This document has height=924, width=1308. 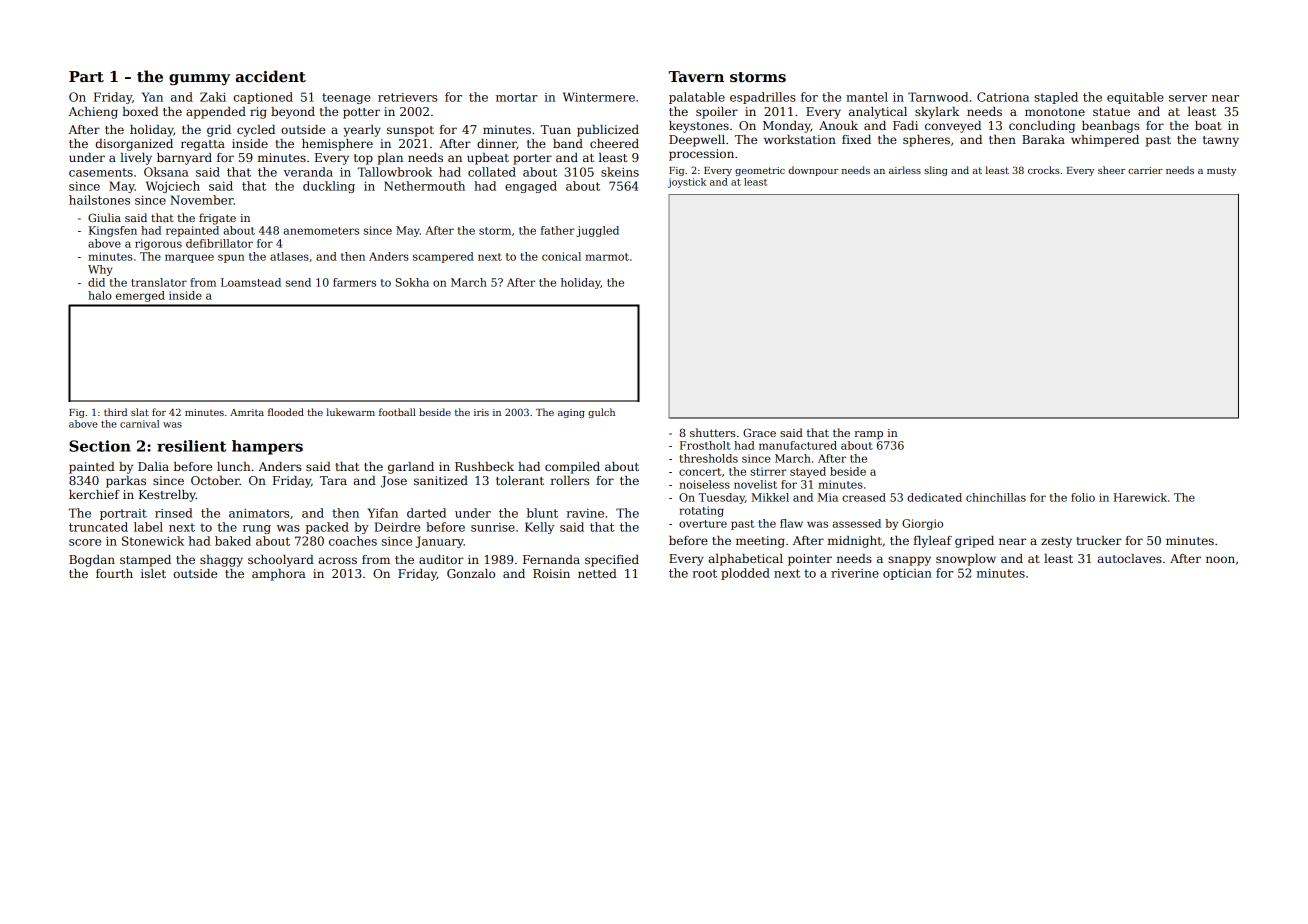 What do you see at coordinates (279, 575) in the document?
I see `amphora` at bounding box center [279, 575].
